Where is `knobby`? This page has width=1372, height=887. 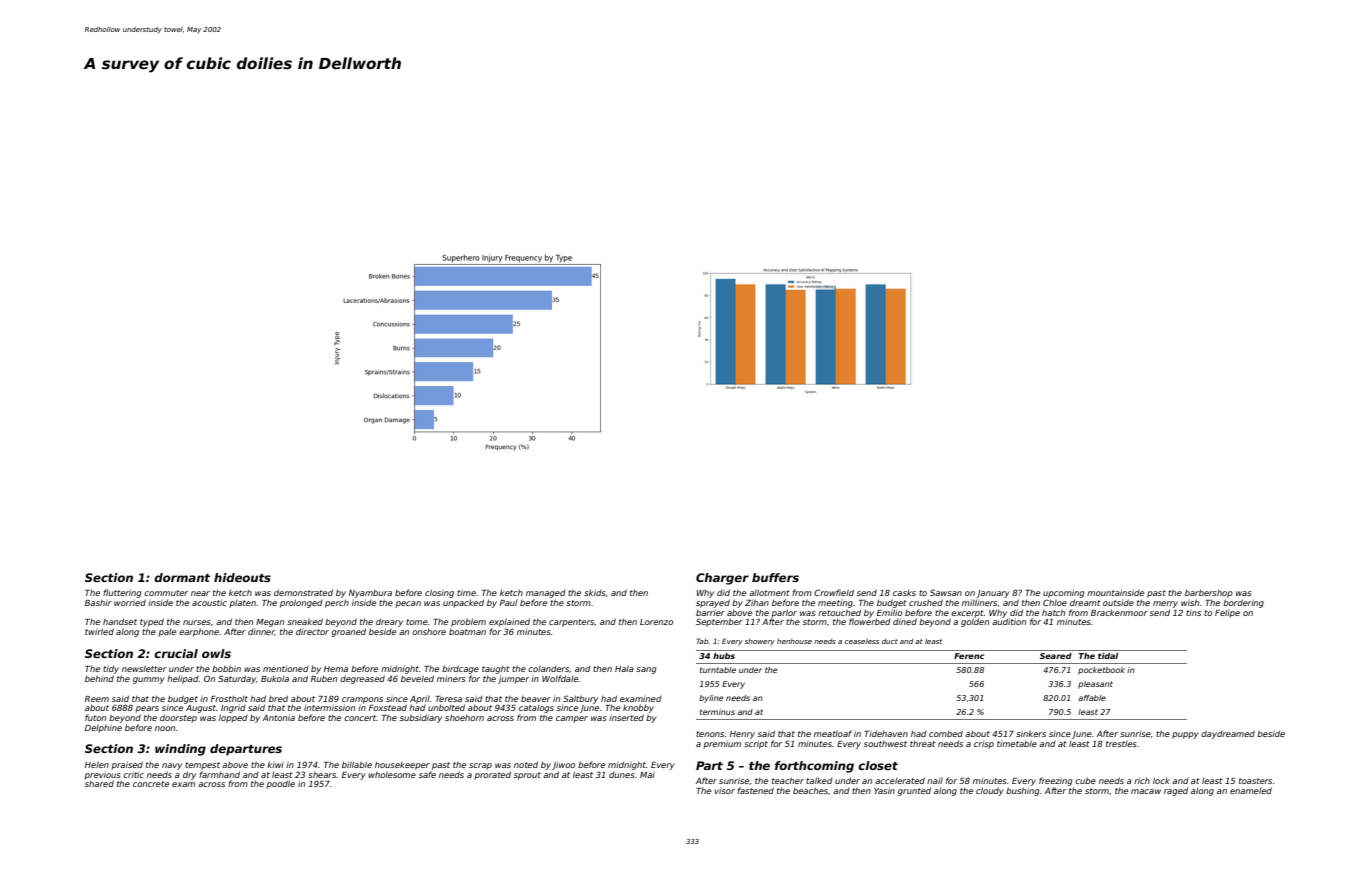
knobby is located at coordinates (638, 708).
